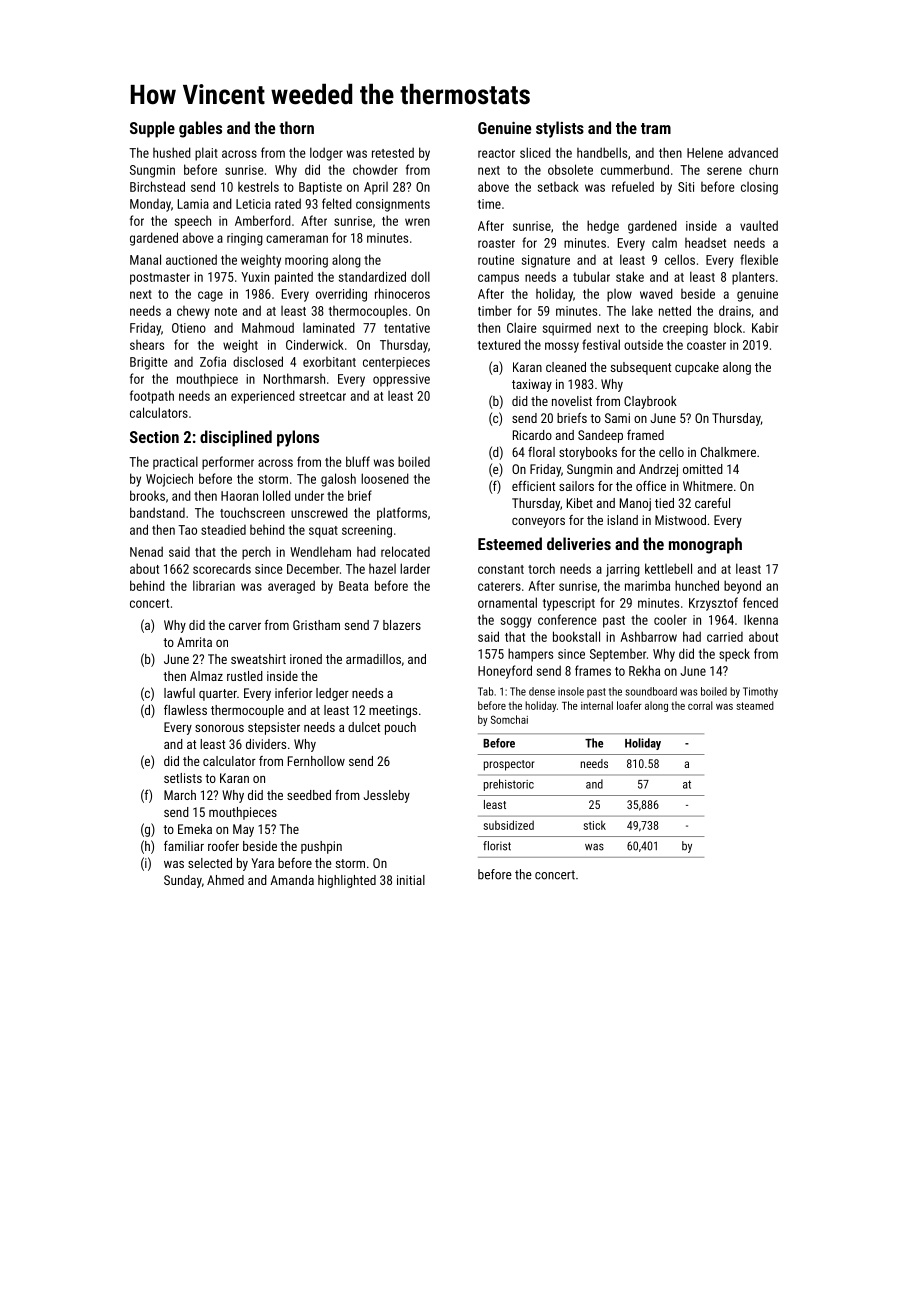 The image size is (908, 1316). Describe the element at coordinates (337, 203) in the screenshot. I see `felted` at that location.
